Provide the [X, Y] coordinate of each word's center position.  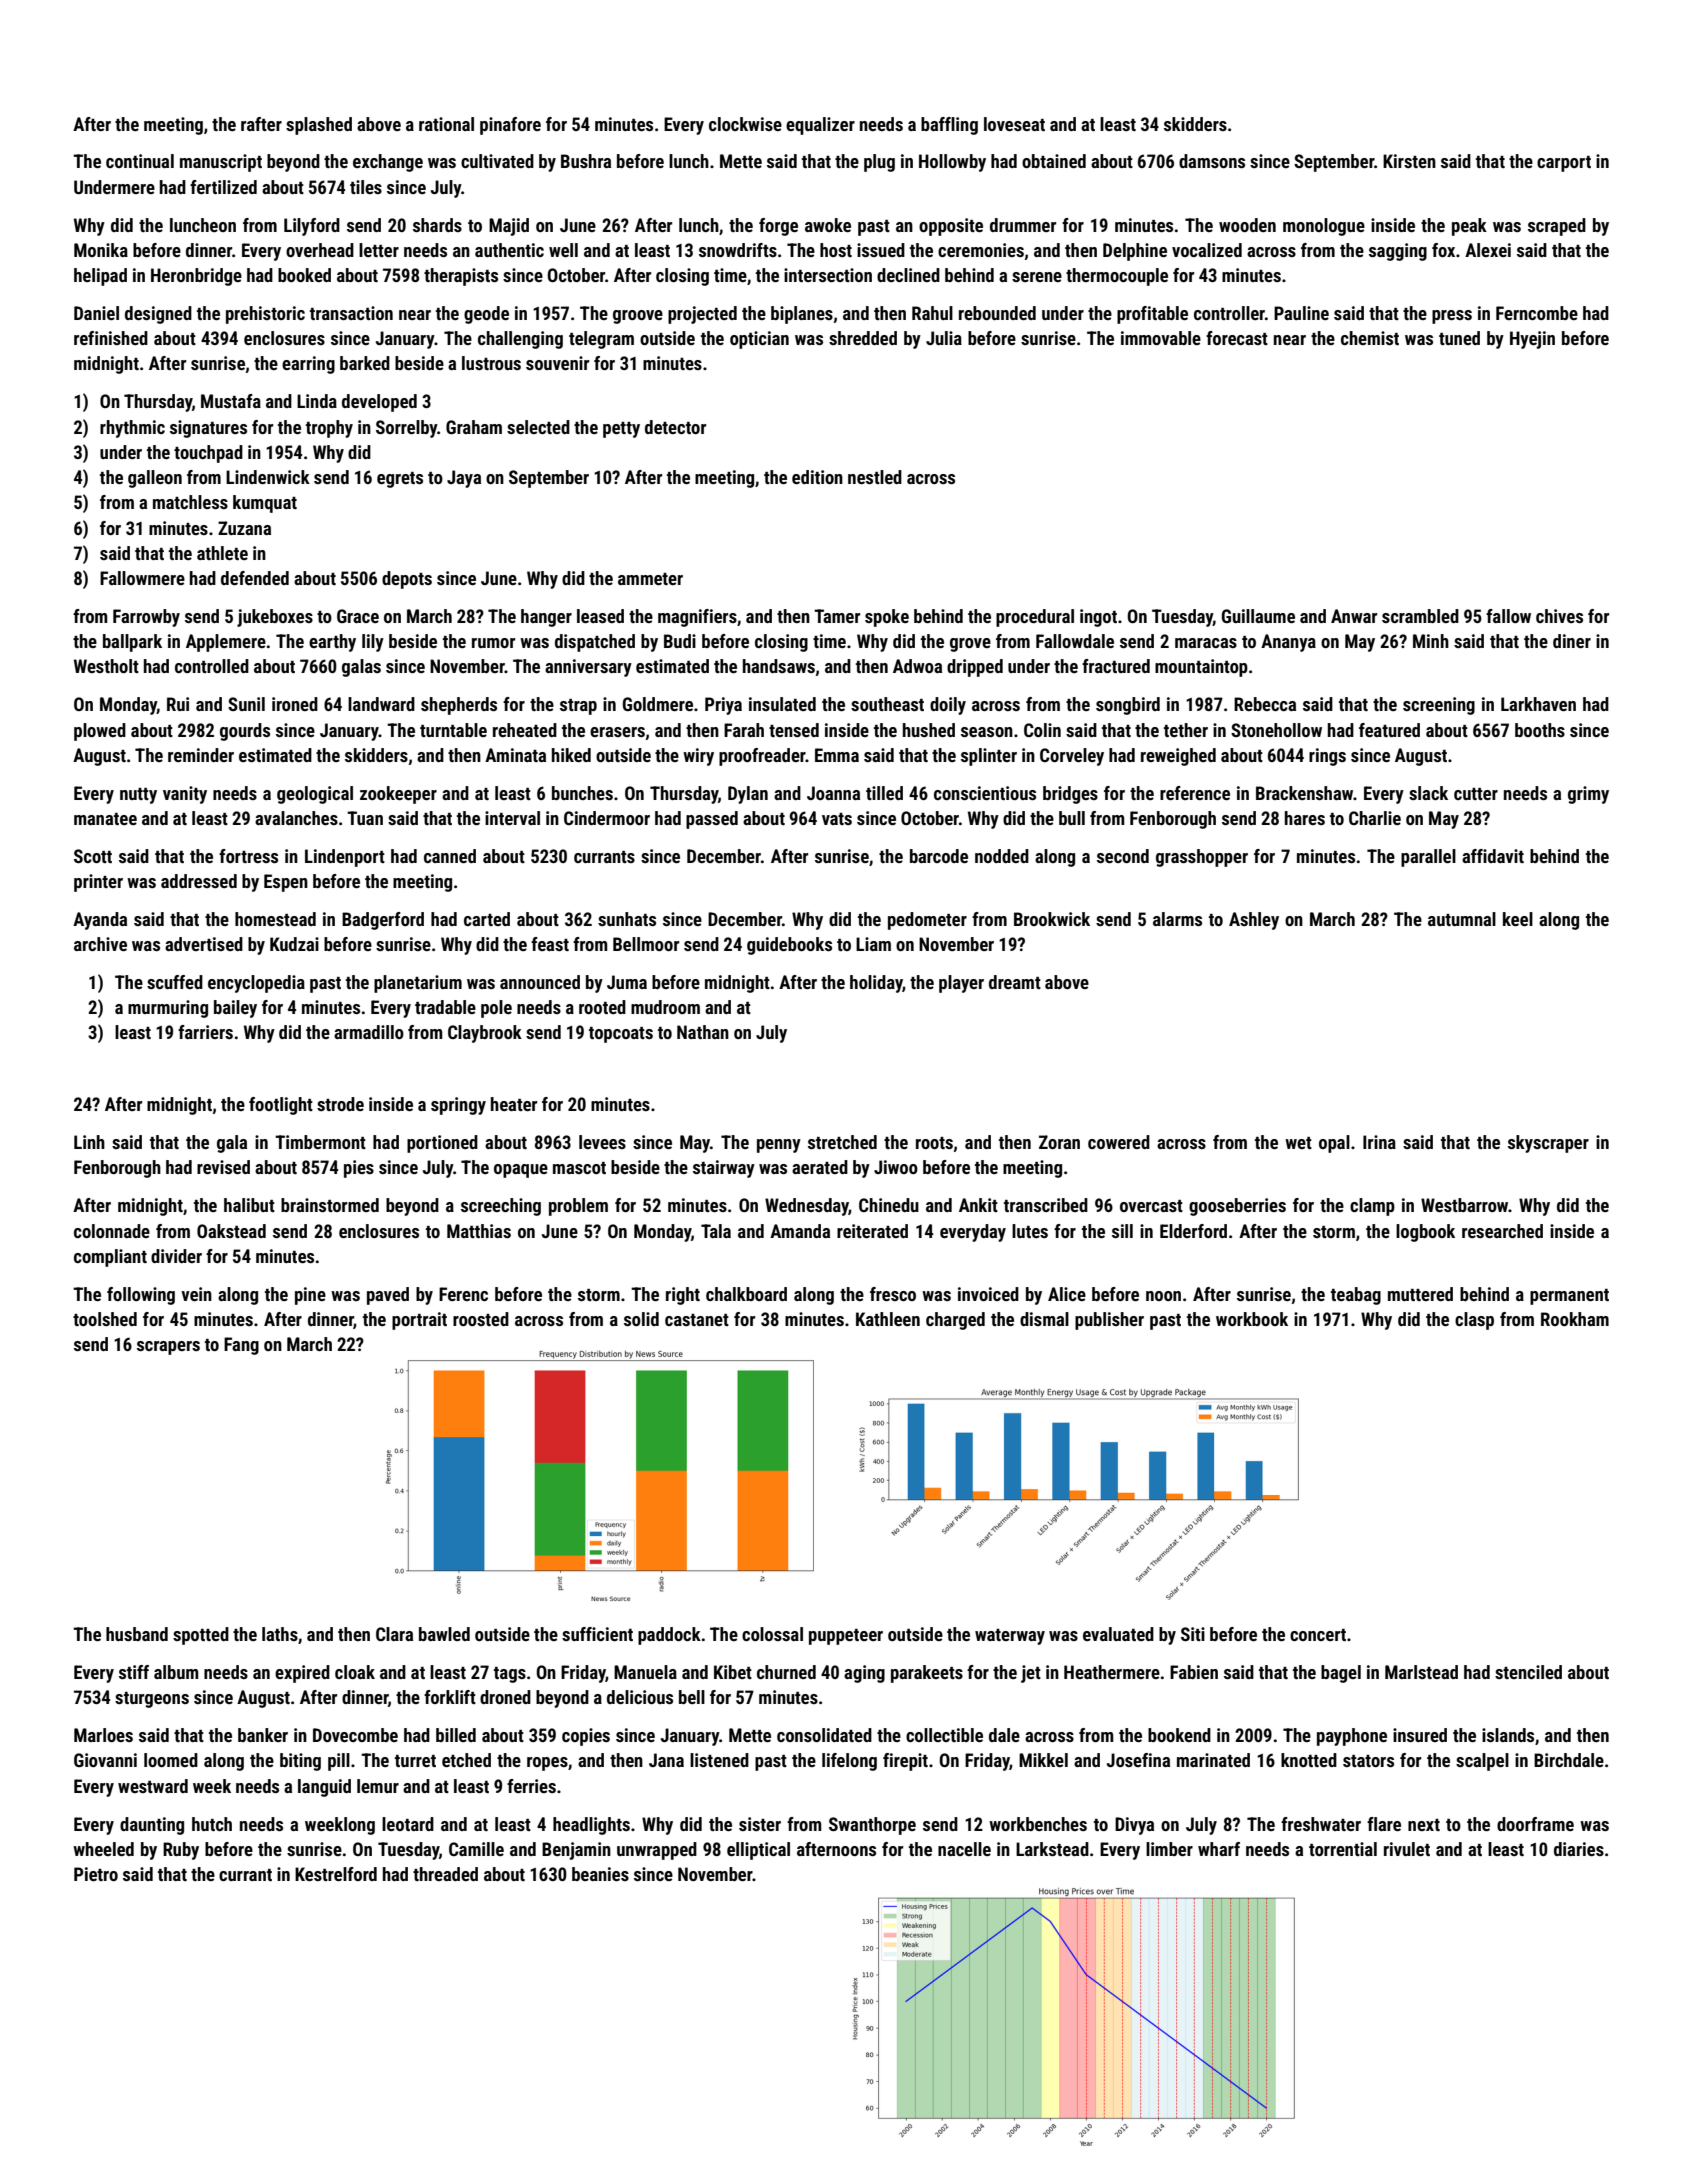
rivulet [1407, 1849]
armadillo [369, 1032]
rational [446, 124]
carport [1564, 164]
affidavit [1493, 856]
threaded [445, 1874]
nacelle [964, 1849]
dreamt [1015, 982]
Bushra [586, 161]
